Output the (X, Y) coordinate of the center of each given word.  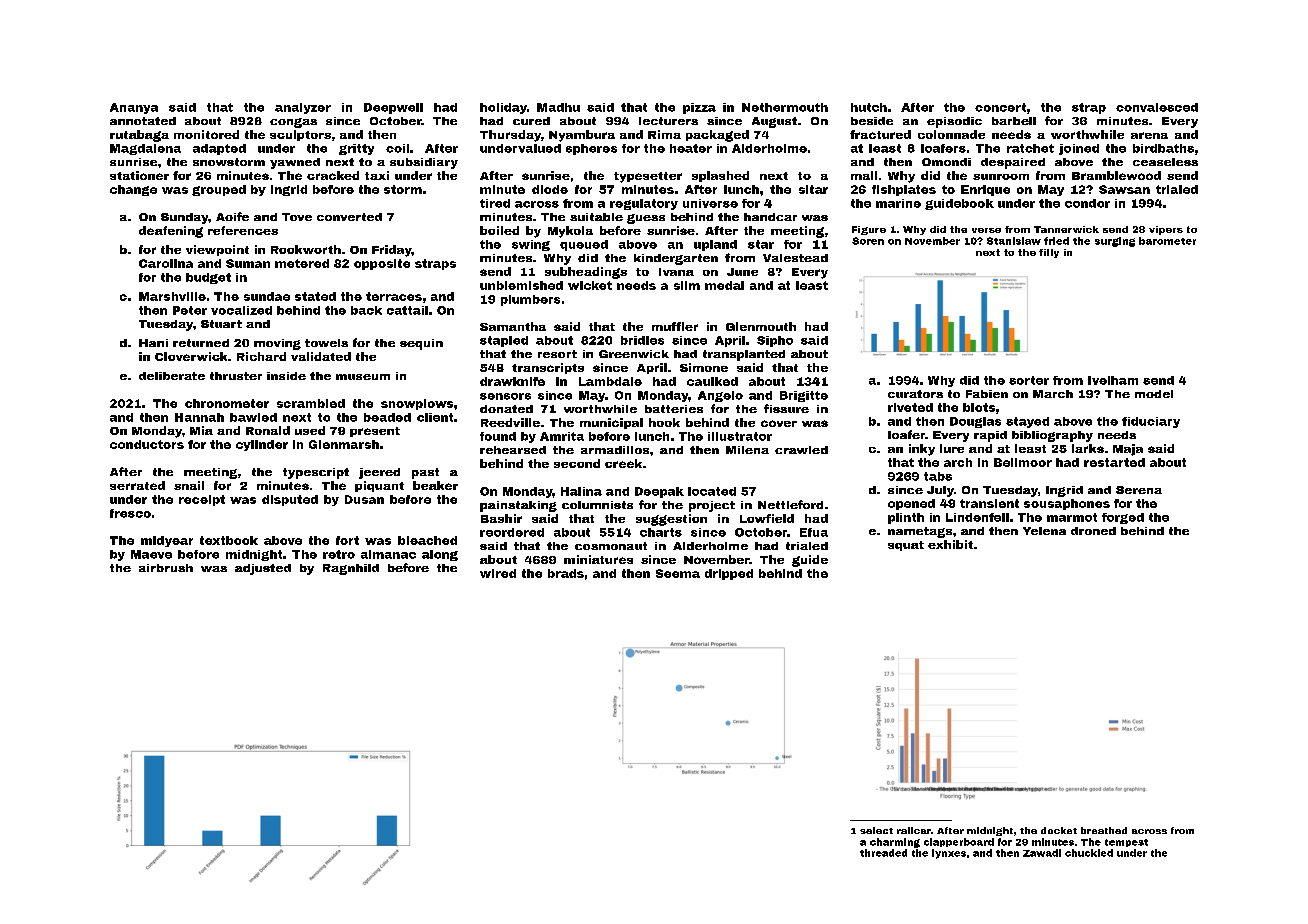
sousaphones (1067, 504)
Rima (664, 134)
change (133, 190)
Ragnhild (351, 569)
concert (1000, 107)
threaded (883, 853)
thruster (236, 376)
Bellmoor (1023, 462)
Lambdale (610, 381)
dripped (729, 574)
